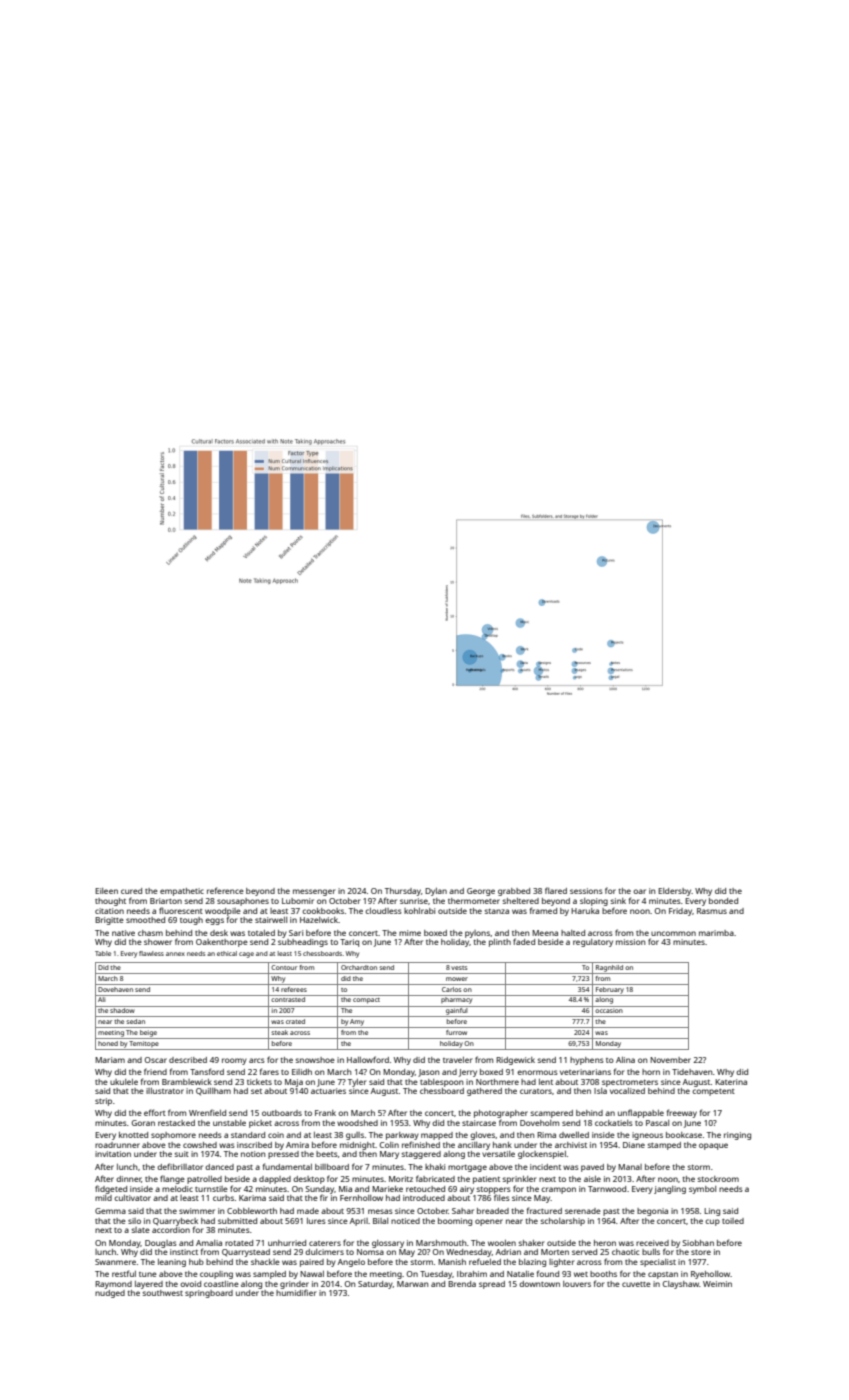  I want to click on store, so click(701, 1252).
